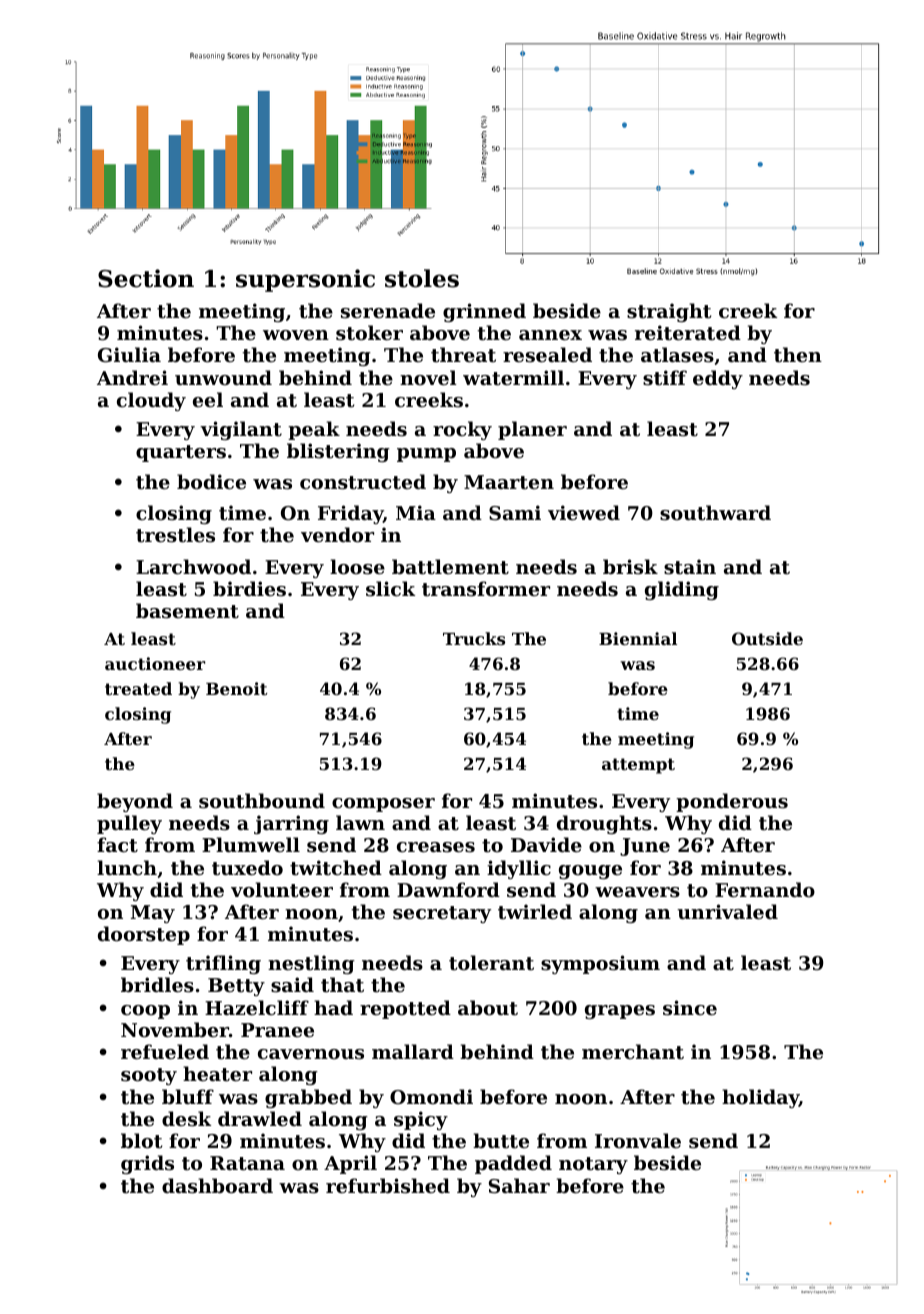  Describe the element at coordinates (584, 512) in the page. I see `viewed` at that location.
